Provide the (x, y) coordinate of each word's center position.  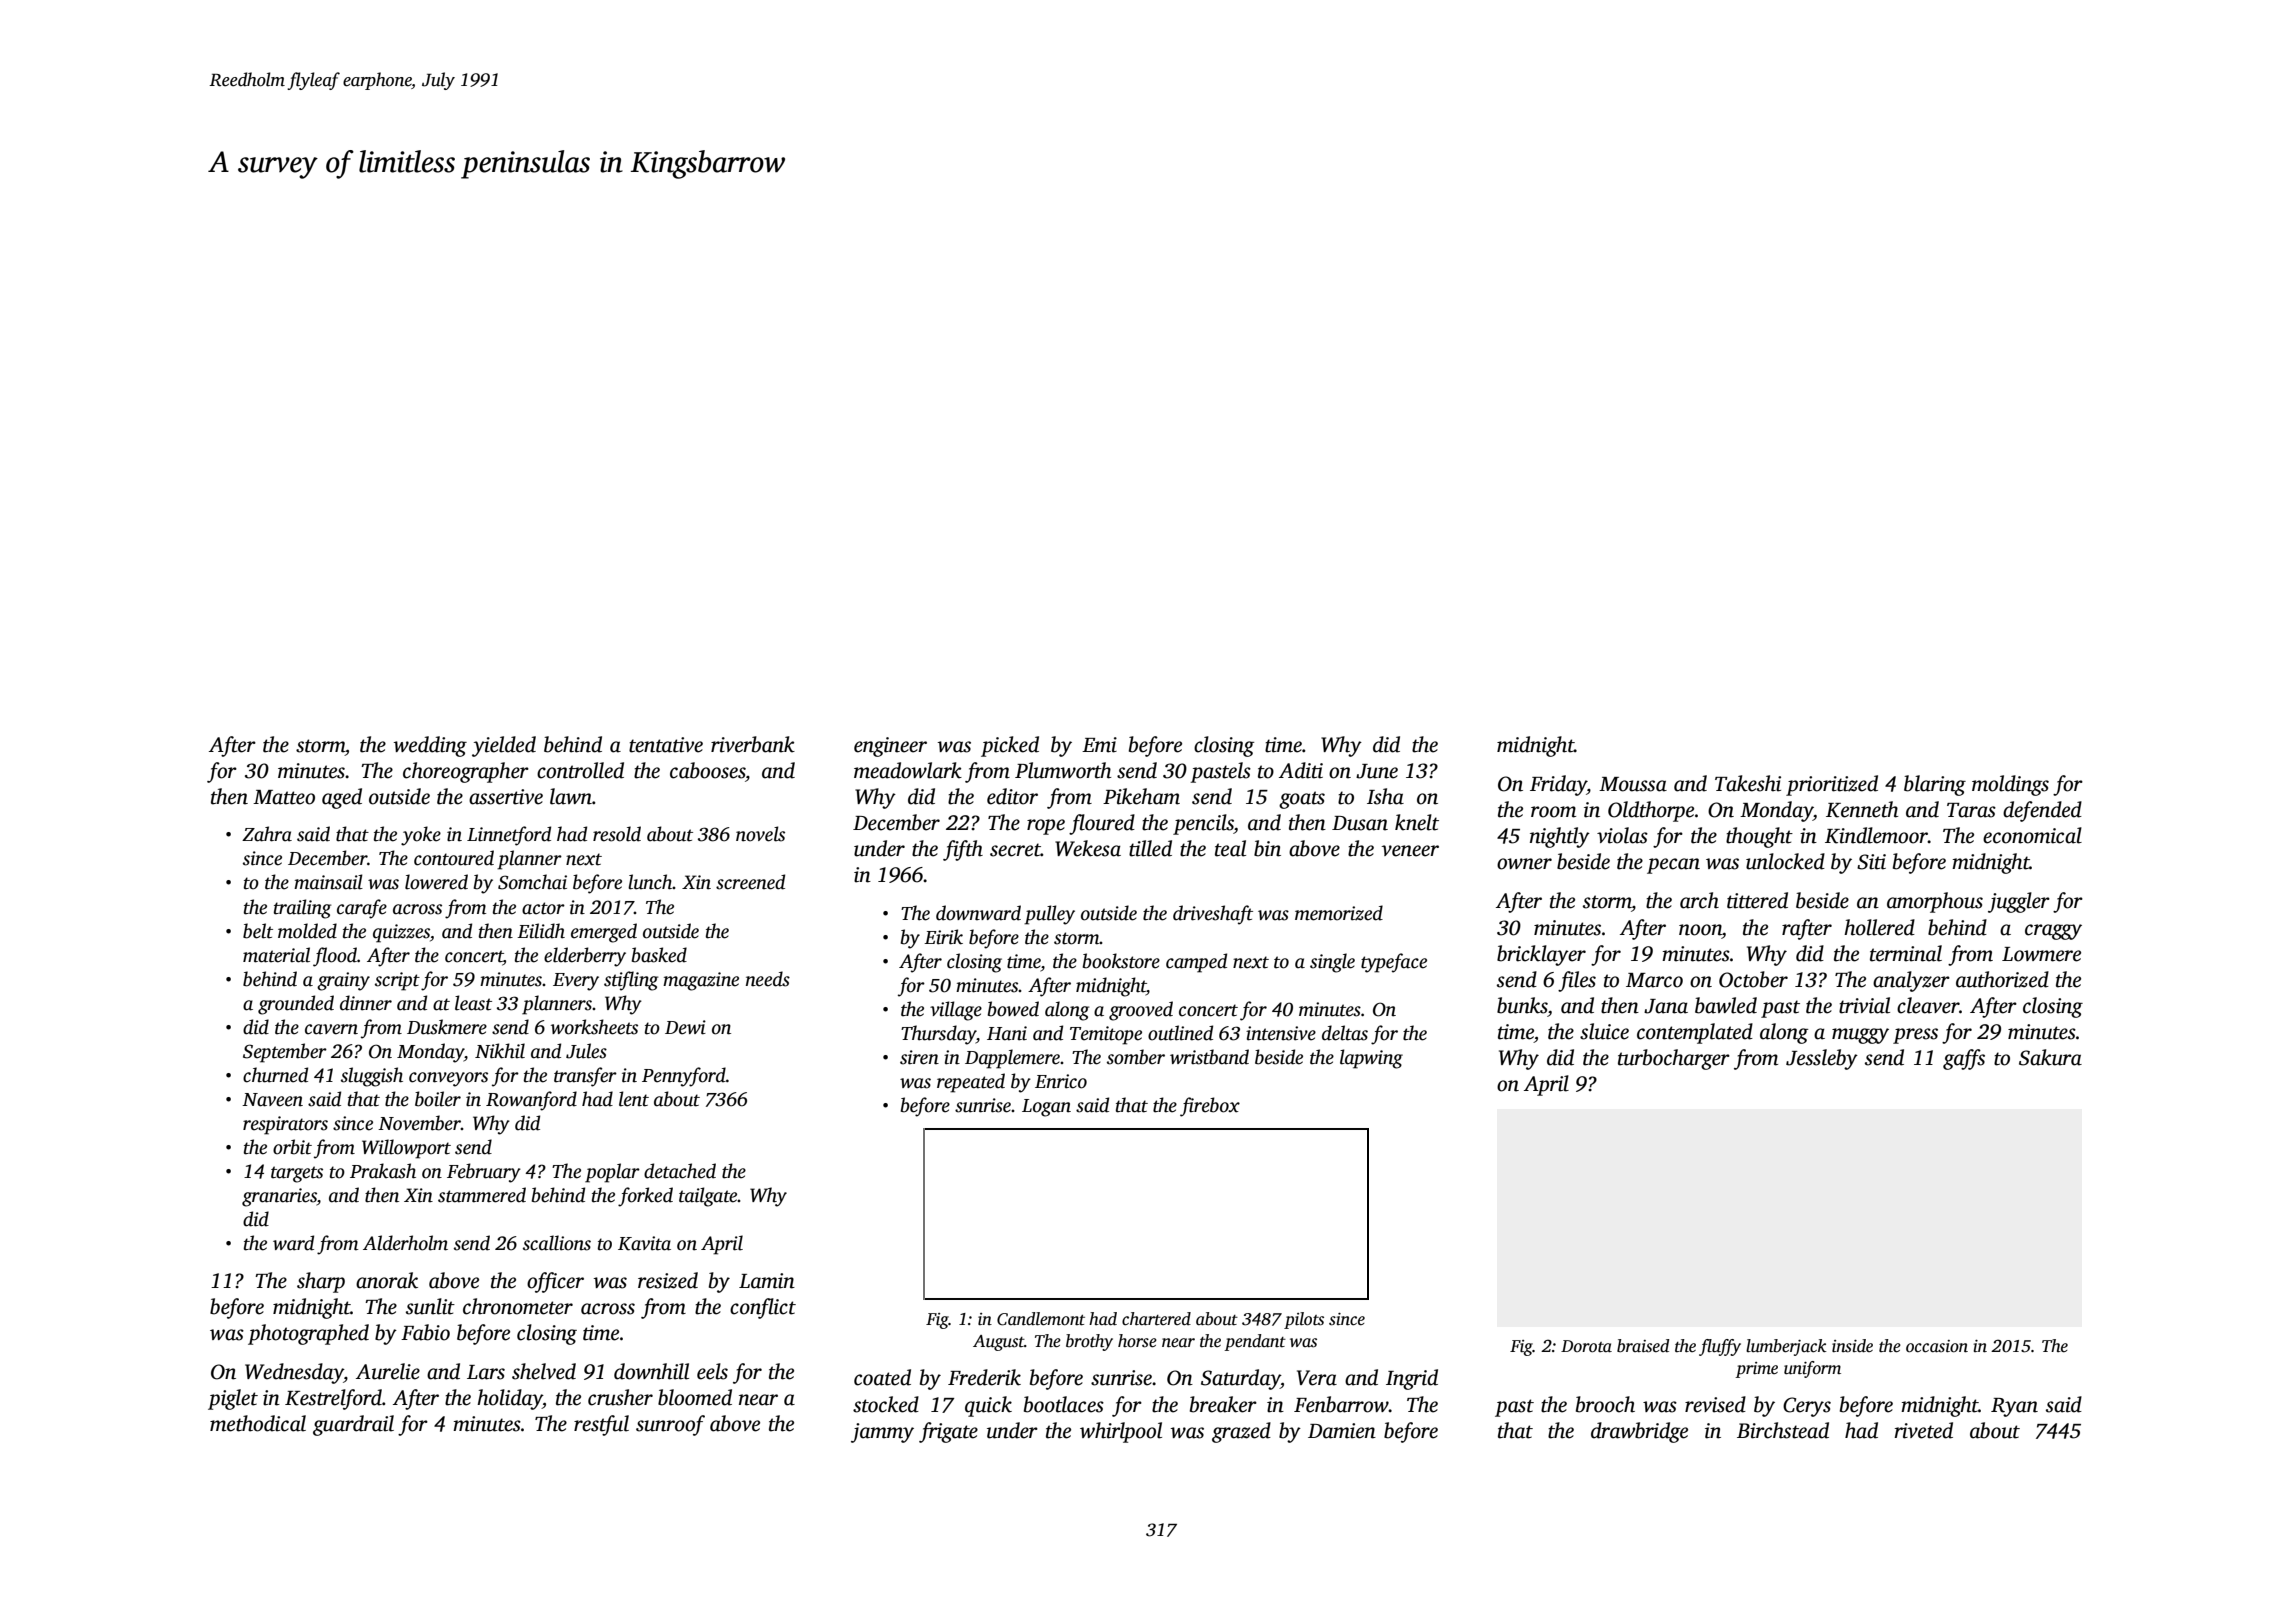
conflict (763, 1308)
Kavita (644, 1243)
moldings (2010, 785)
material (276, 955)
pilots (1304, 1320)
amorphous (1935, 902)
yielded (504, 746)
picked (1010, 746)
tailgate (708, 1197)
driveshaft (1213, 915)
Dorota (1586, 1346)
